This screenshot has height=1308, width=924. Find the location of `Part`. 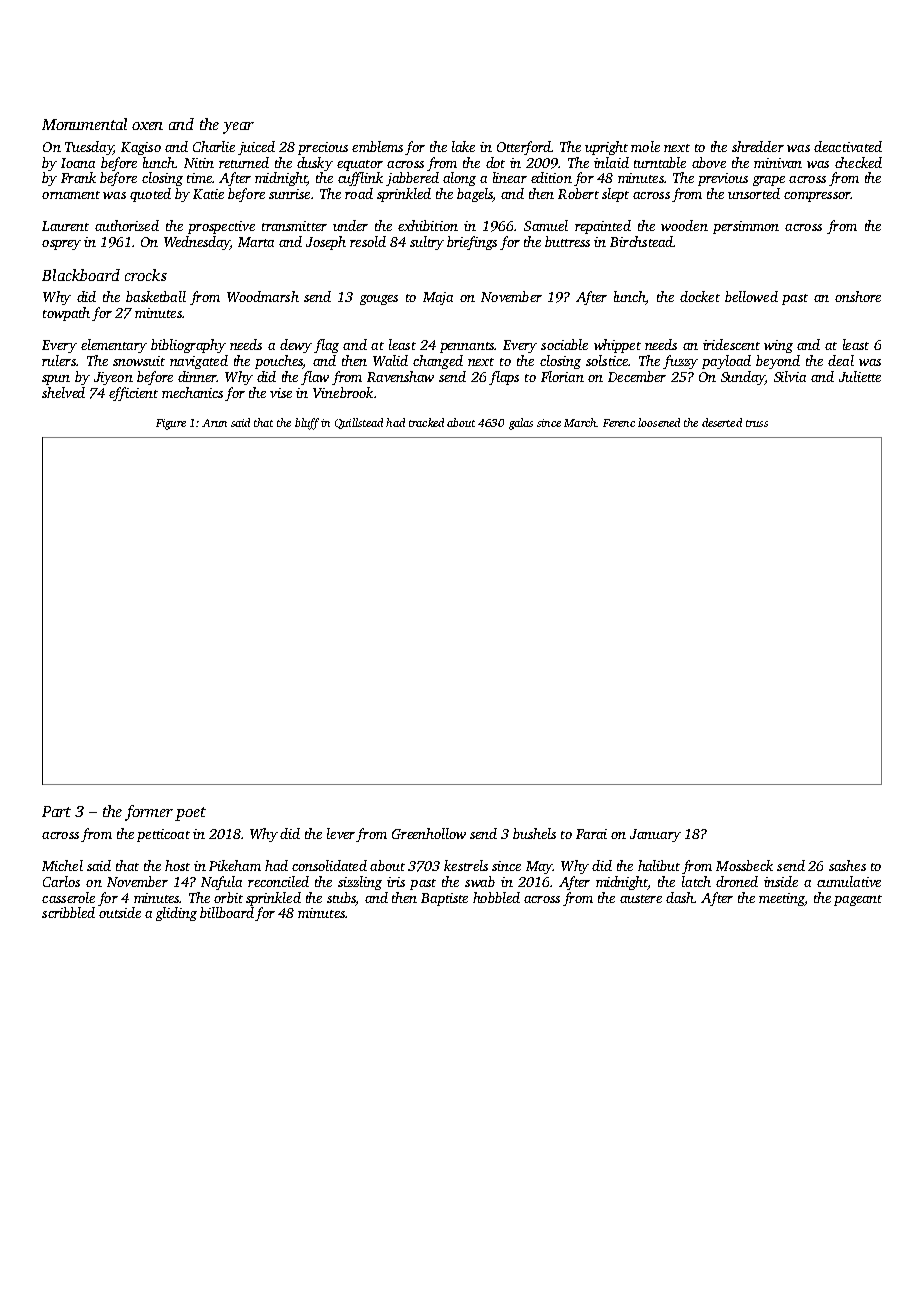

Part is located at coordinates (56, 811).
